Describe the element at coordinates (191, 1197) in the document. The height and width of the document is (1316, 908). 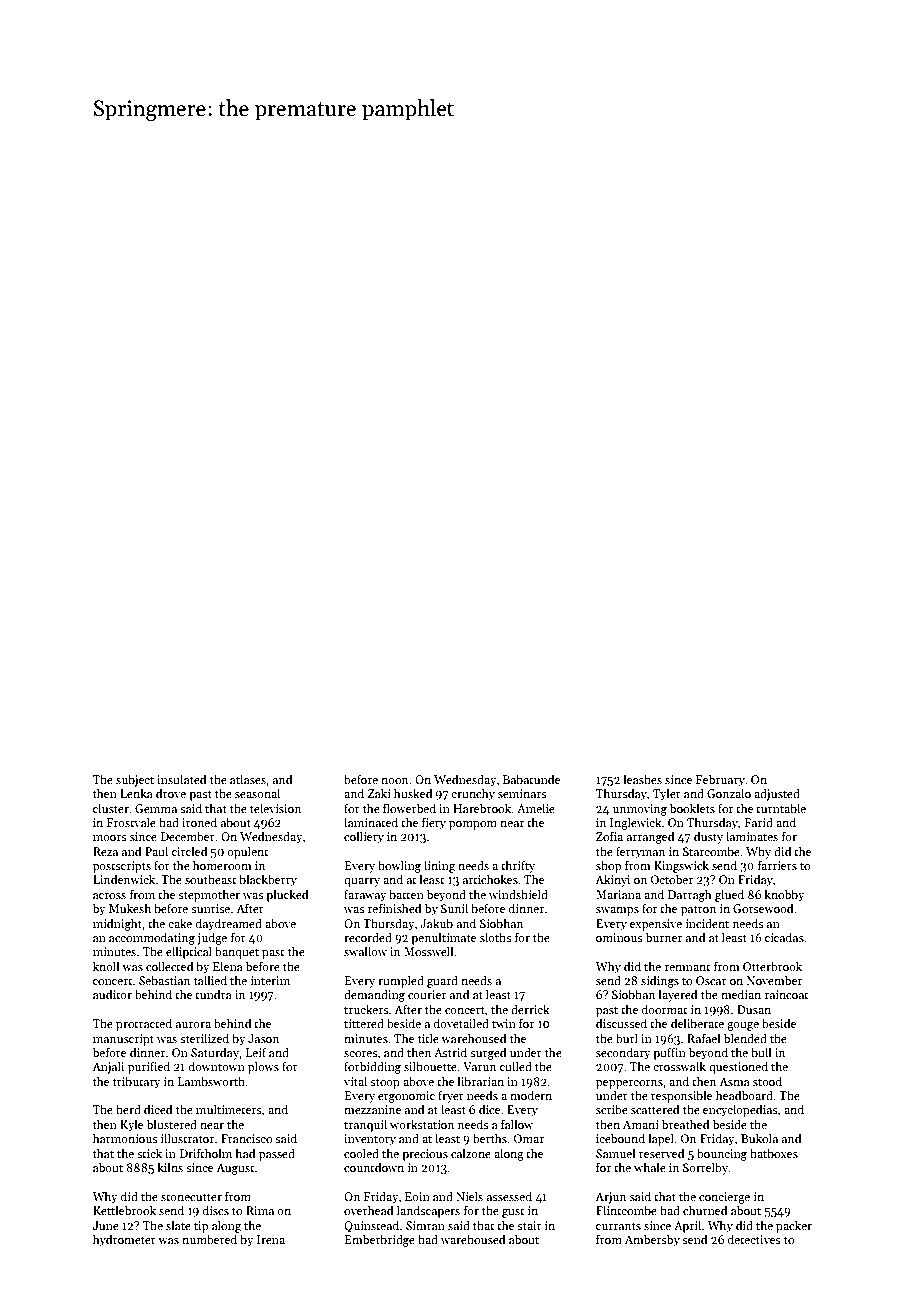
I see `stonecutter` at that location.
